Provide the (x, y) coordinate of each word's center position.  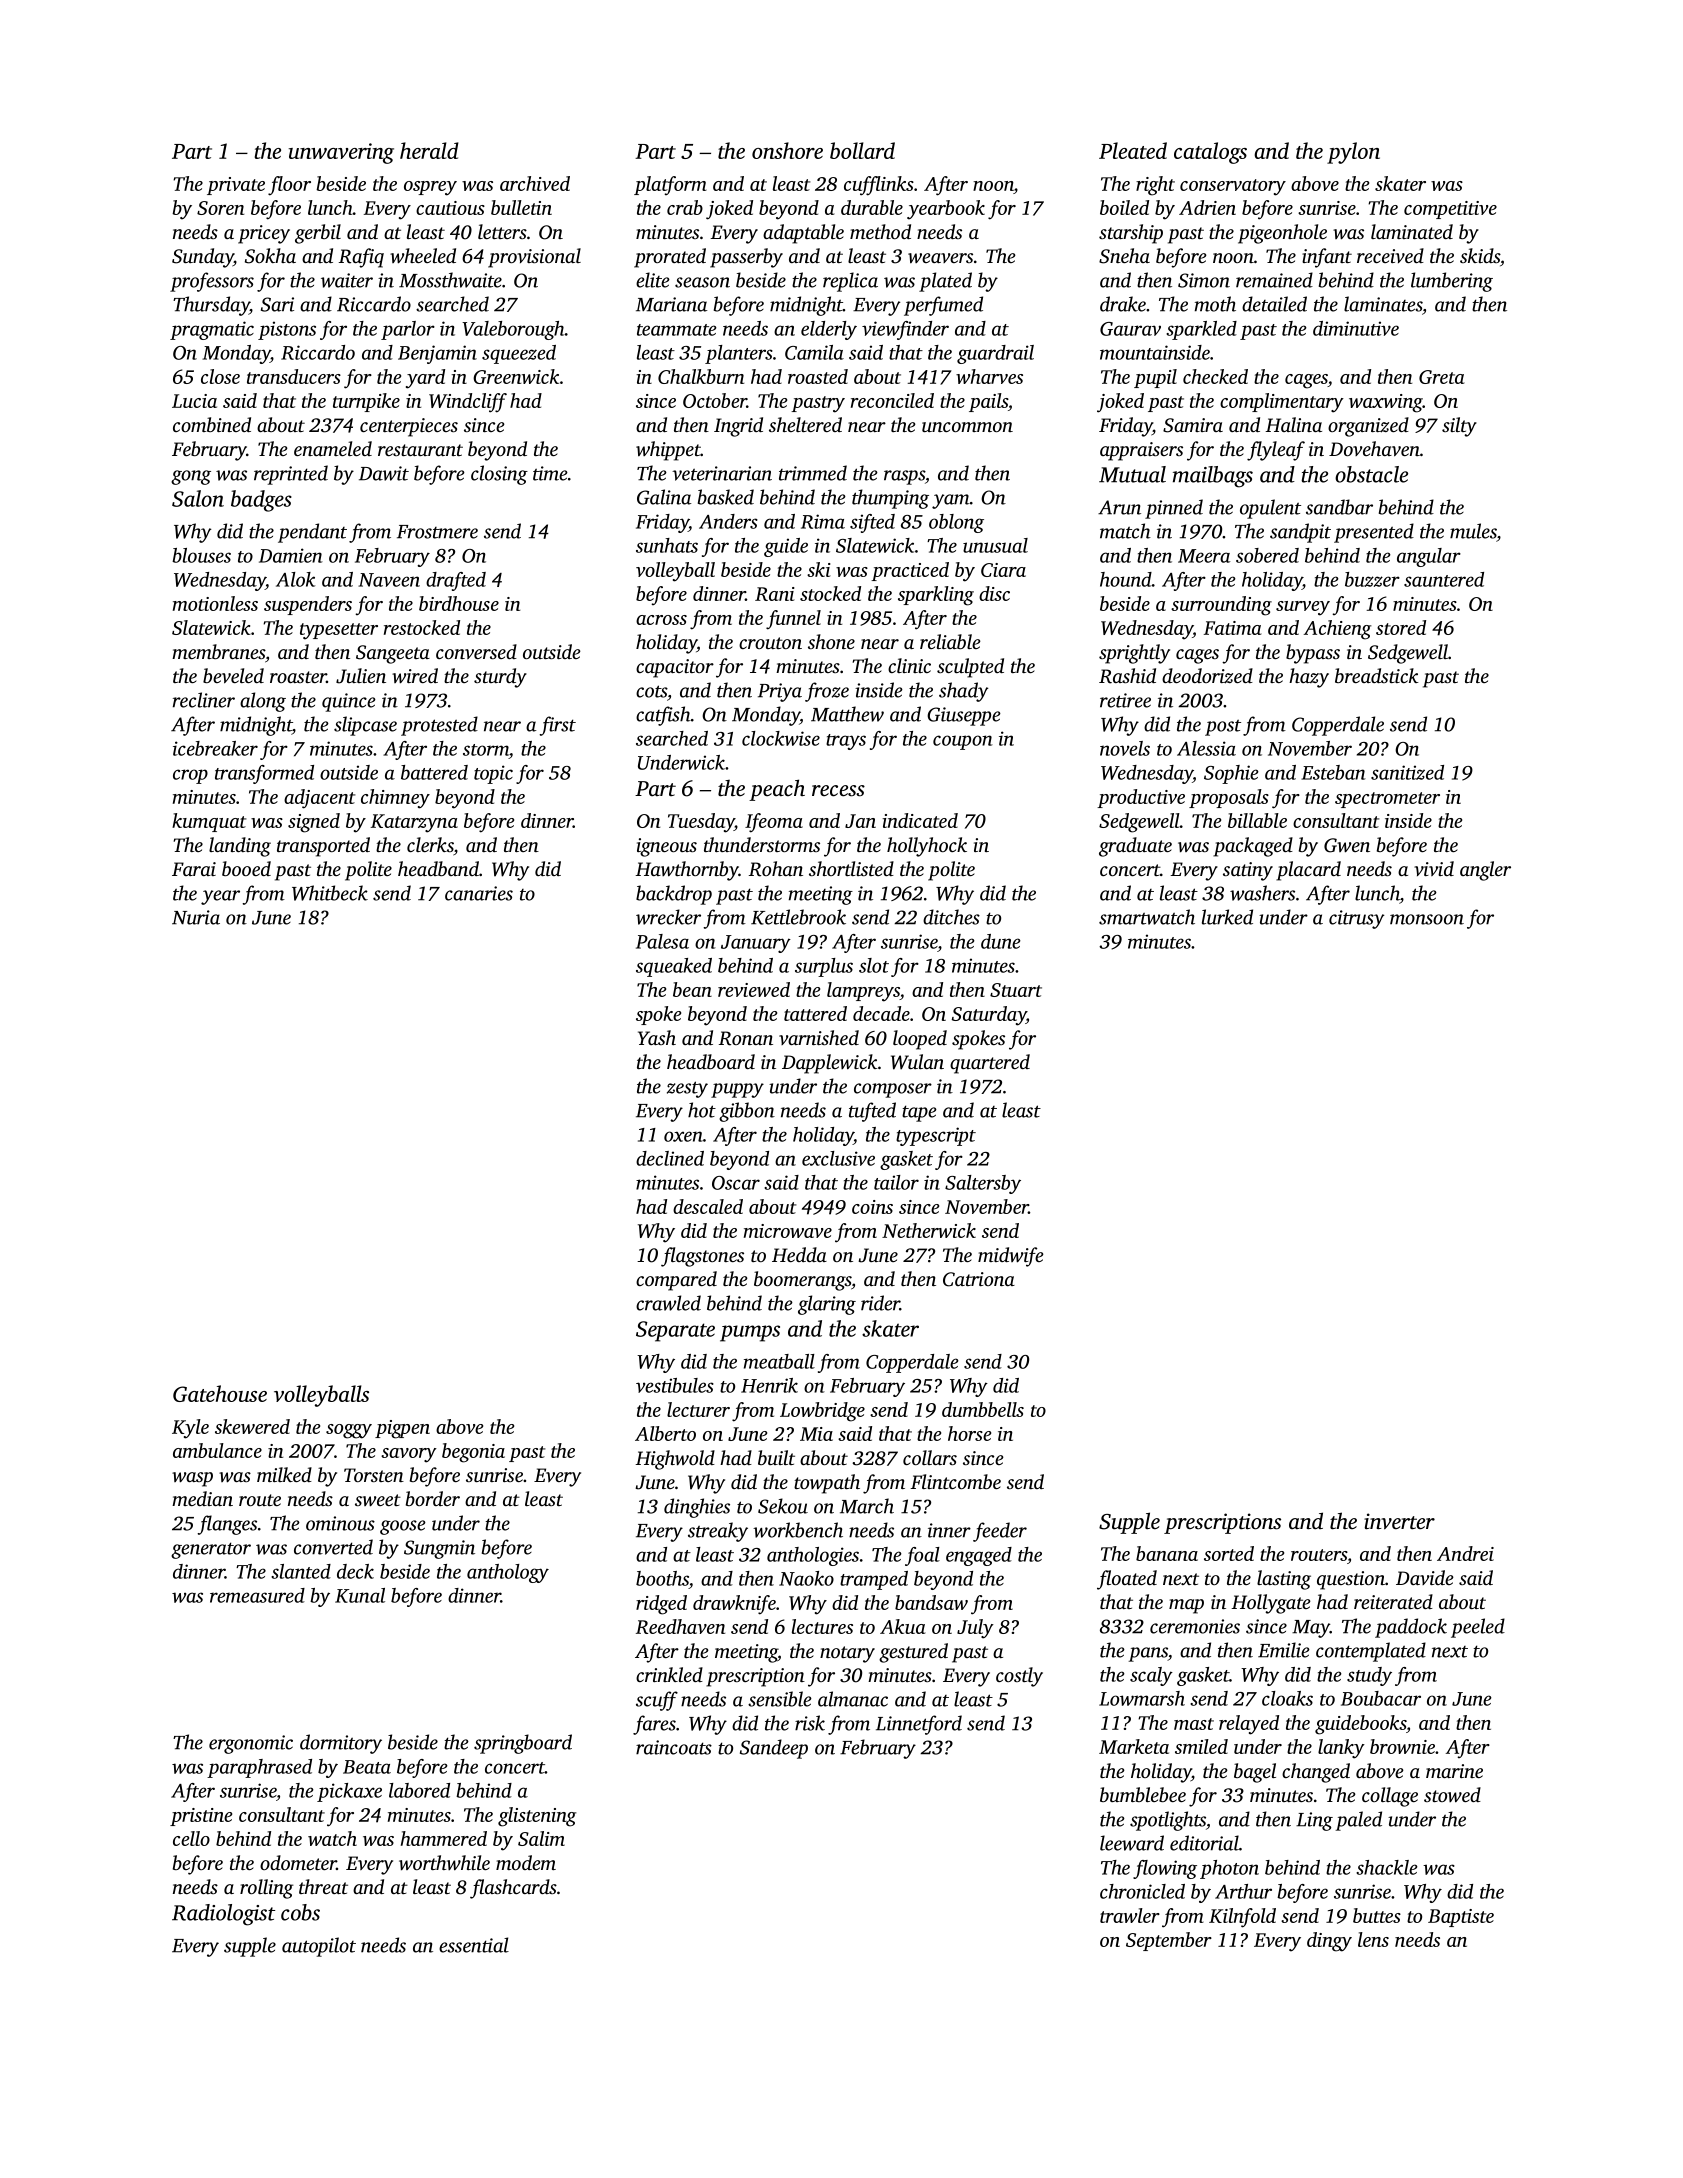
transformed (264, 774)
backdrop (674, 895)
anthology (508, 1573)
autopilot (319, 1947)
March (867, 1506)
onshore (787, 150)
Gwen (1347, 845)
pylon (1353, 153)
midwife (1011, 1257)
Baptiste (1461, 1918)
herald (429, 150)
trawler (1130, 1915)
